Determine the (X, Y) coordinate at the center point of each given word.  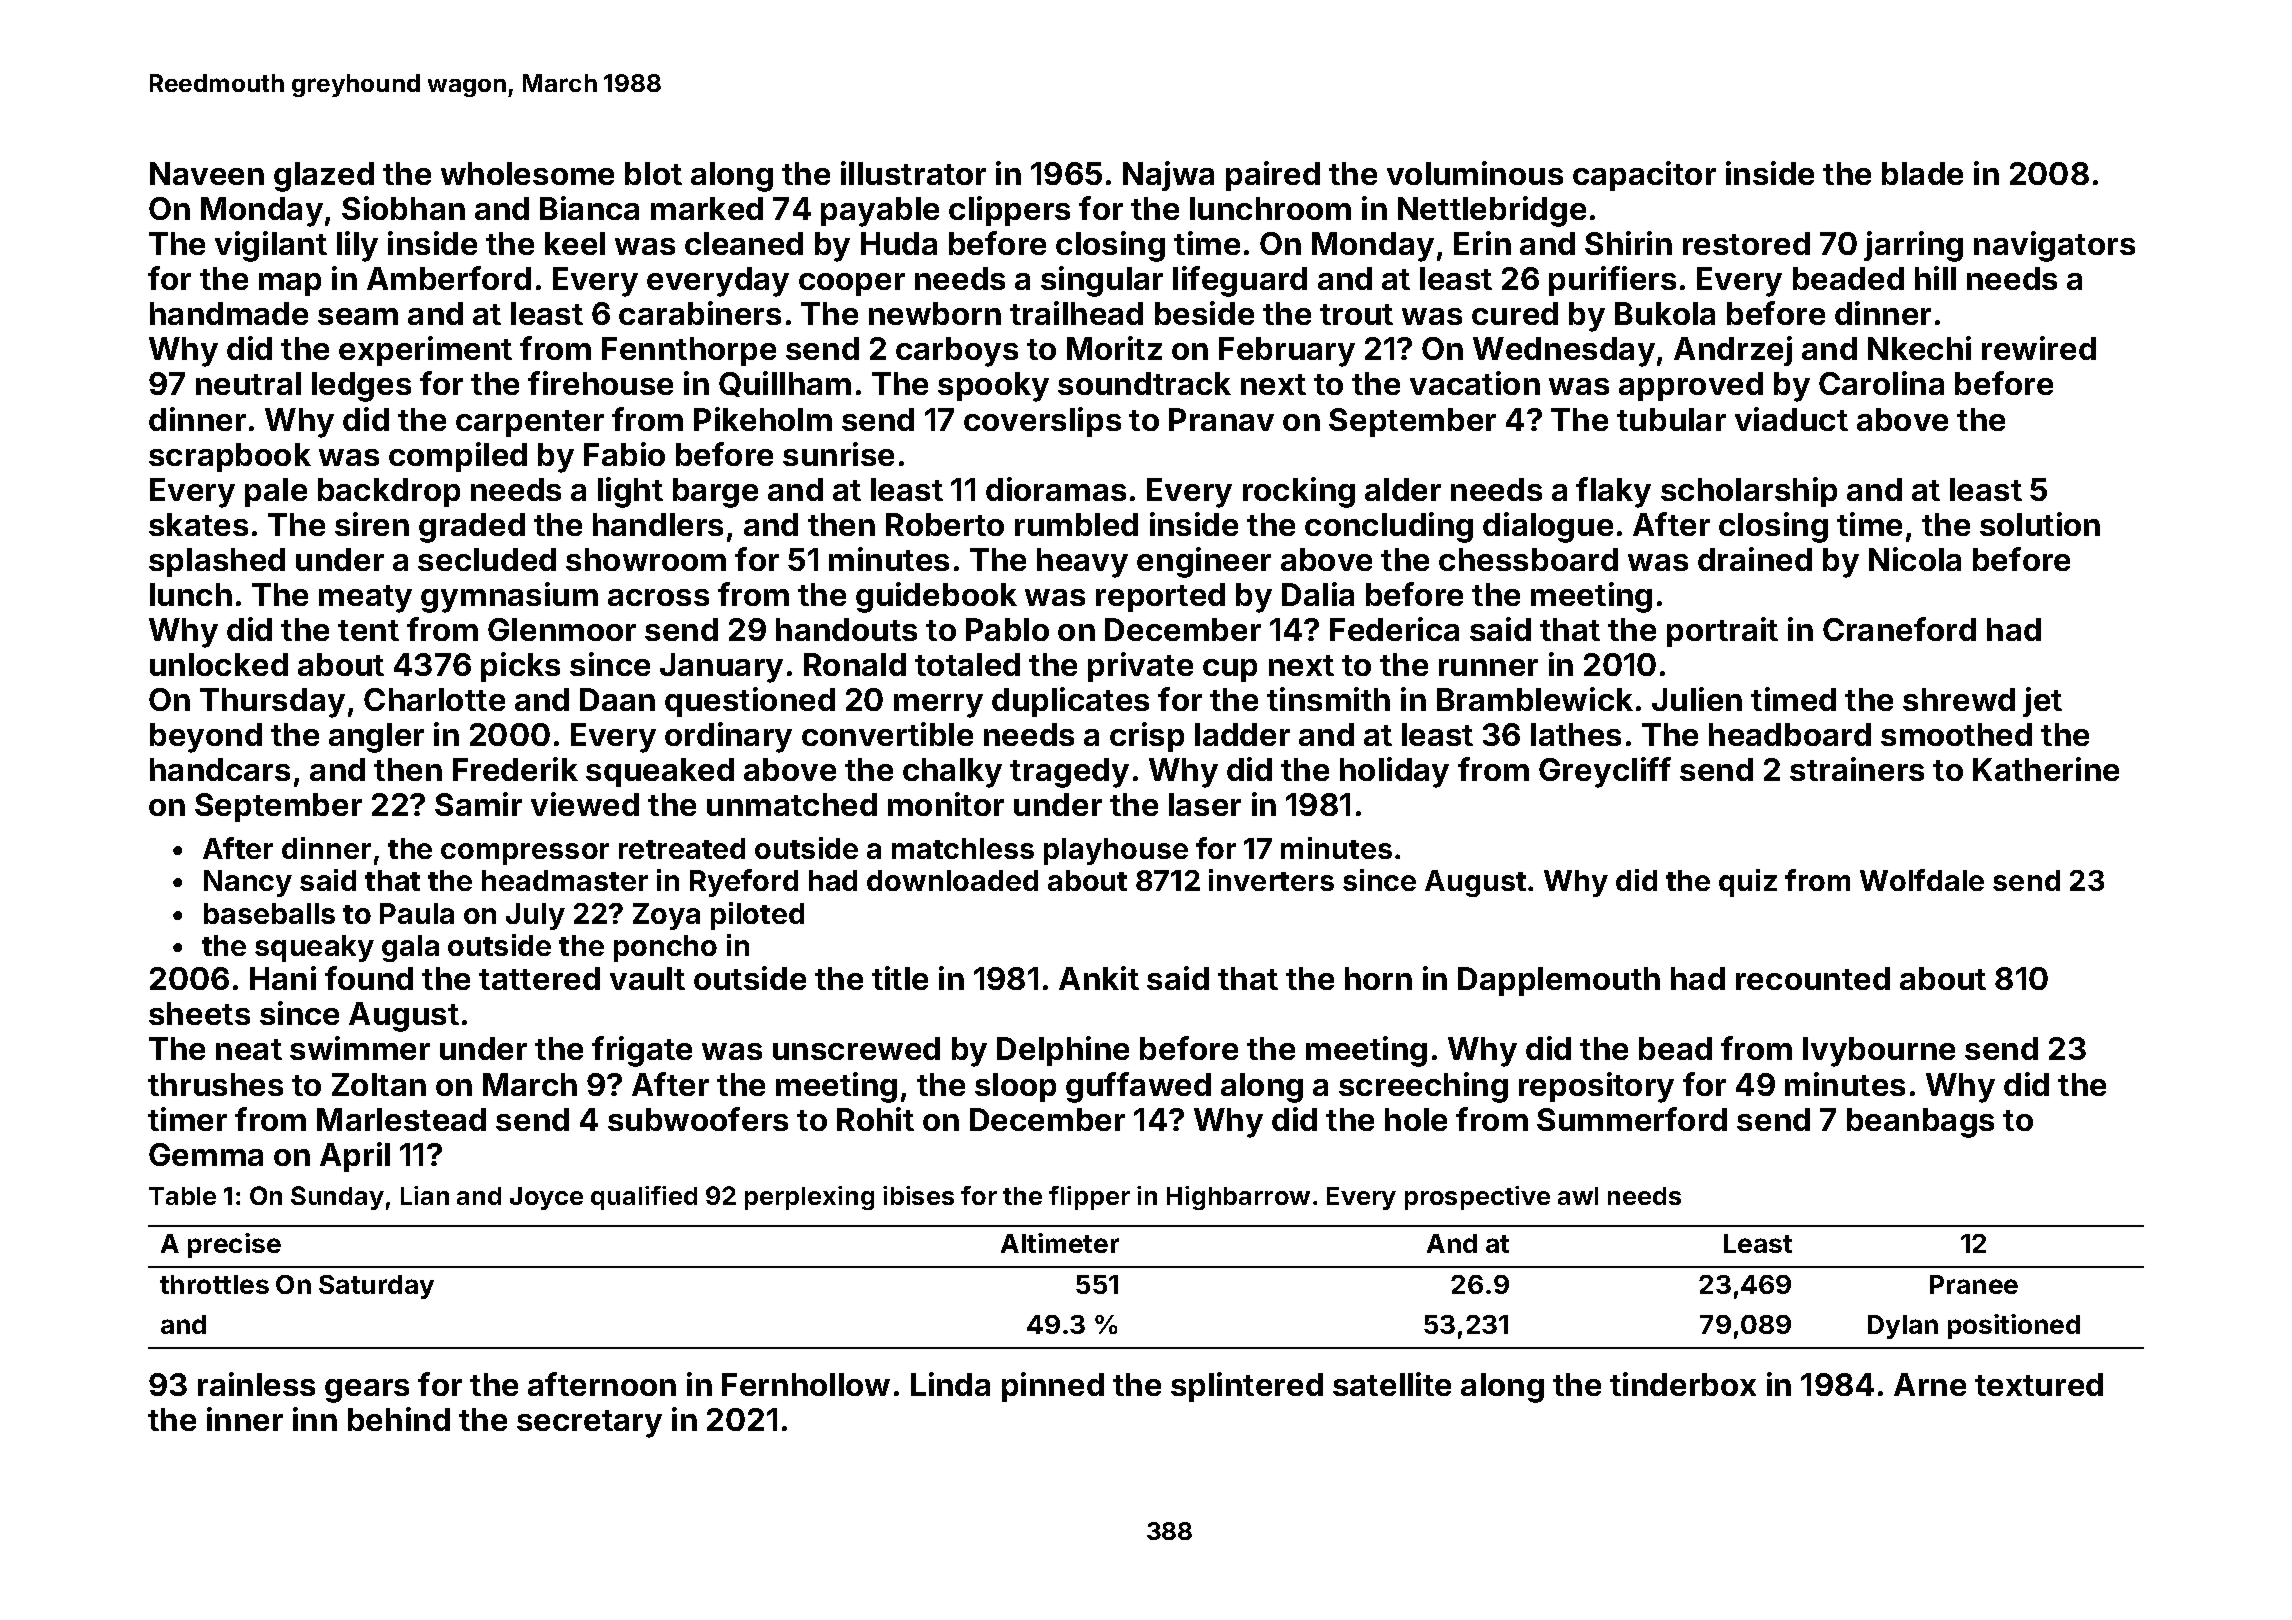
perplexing (809, 1198)
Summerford (1632, 1119)
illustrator (913, 173)
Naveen (207, 173)
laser (1205, 804)
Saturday (376, 1287)
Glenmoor (562, 629)
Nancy (248, 883)
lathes (1576, 734)
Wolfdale (1922, 880)
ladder (1242, 734)
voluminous (1475, 173)
